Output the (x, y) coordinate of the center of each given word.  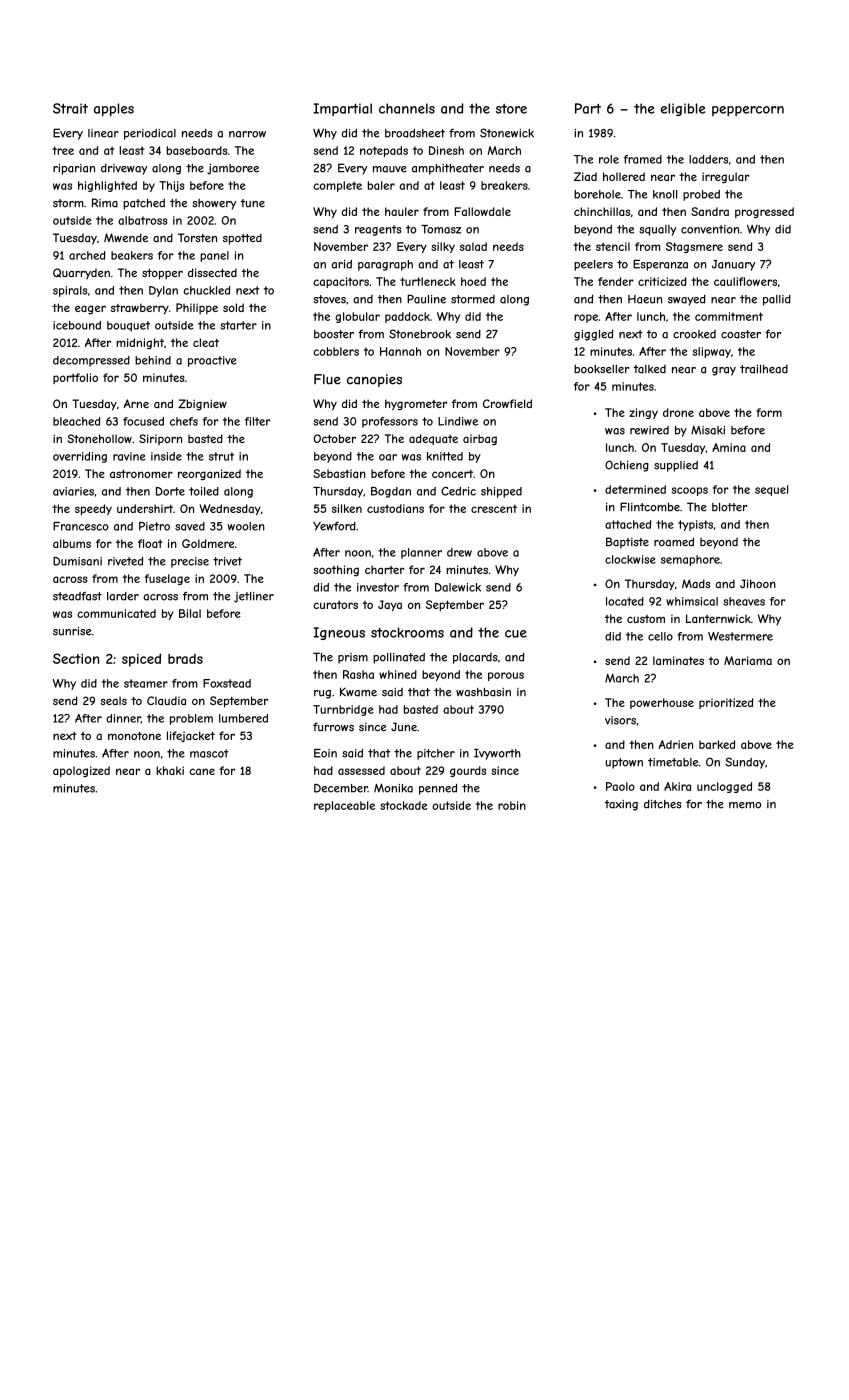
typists (695, 525)
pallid (777, 300)
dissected (212, 272)
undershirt (145, 508)
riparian (74, 169)
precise (190, 562)
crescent (494, 508)
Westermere (740, 636)
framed (643, 159)
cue (515, 634)
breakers (504, 185)
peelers (593, 265)
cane (202, 771)
